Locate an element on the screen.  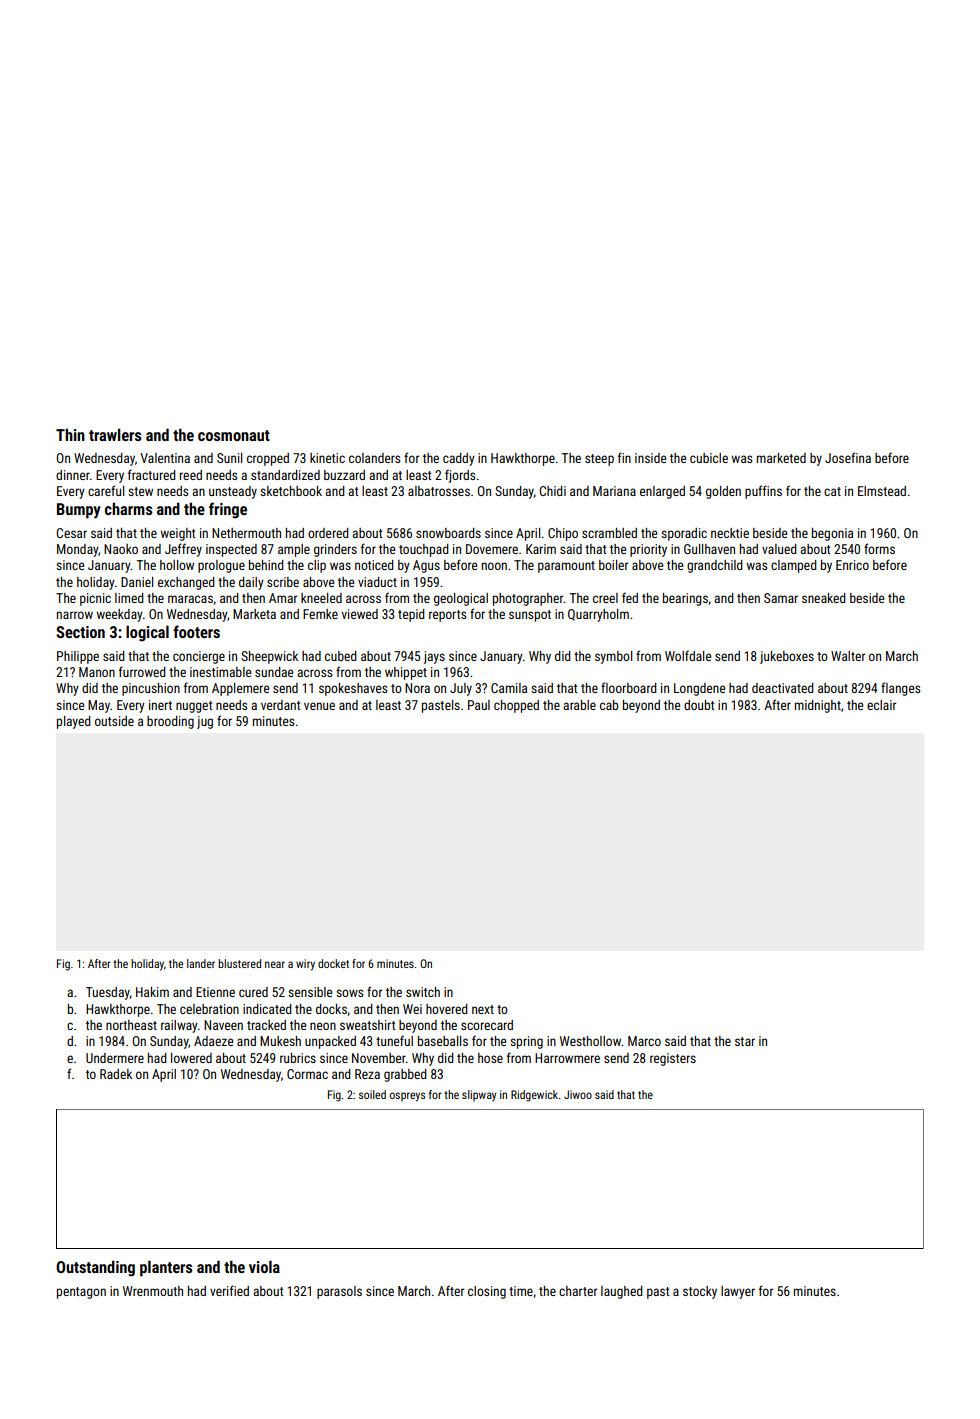
registers is located at coordinates (673, 1059).
